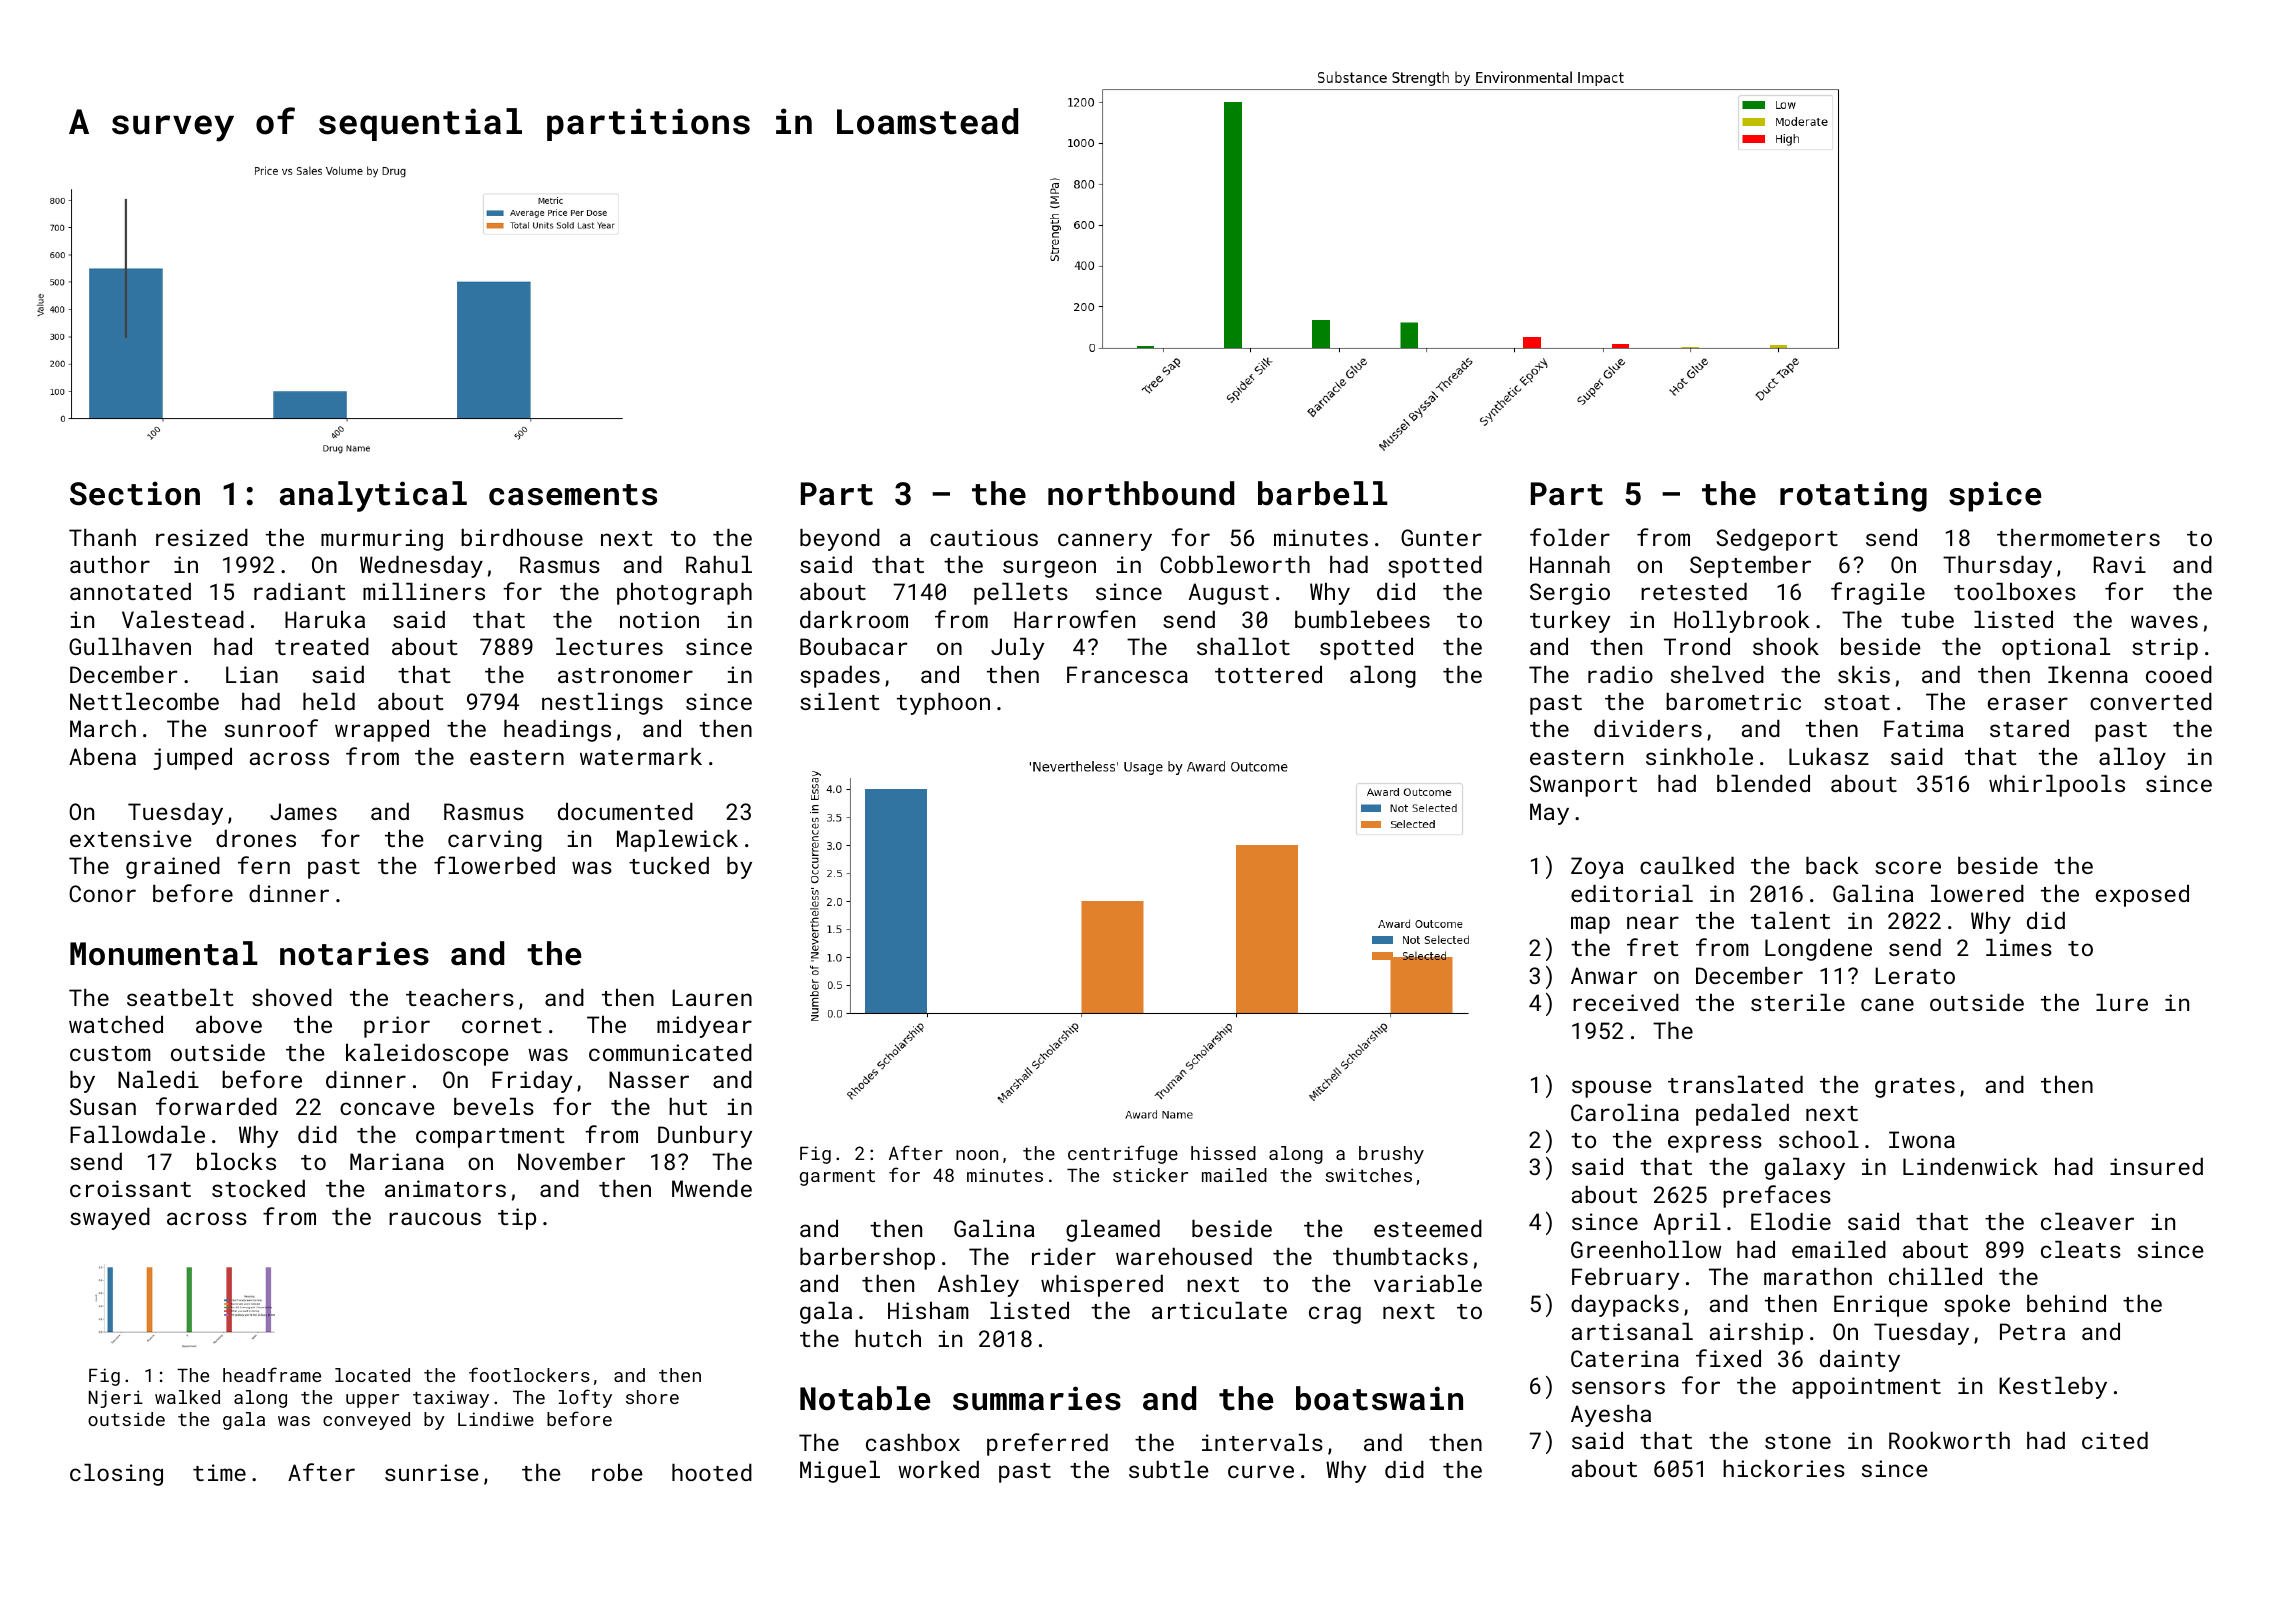 The height and width of the image is (1614, 2282). I want to click on shore, so click(652, 1397).
